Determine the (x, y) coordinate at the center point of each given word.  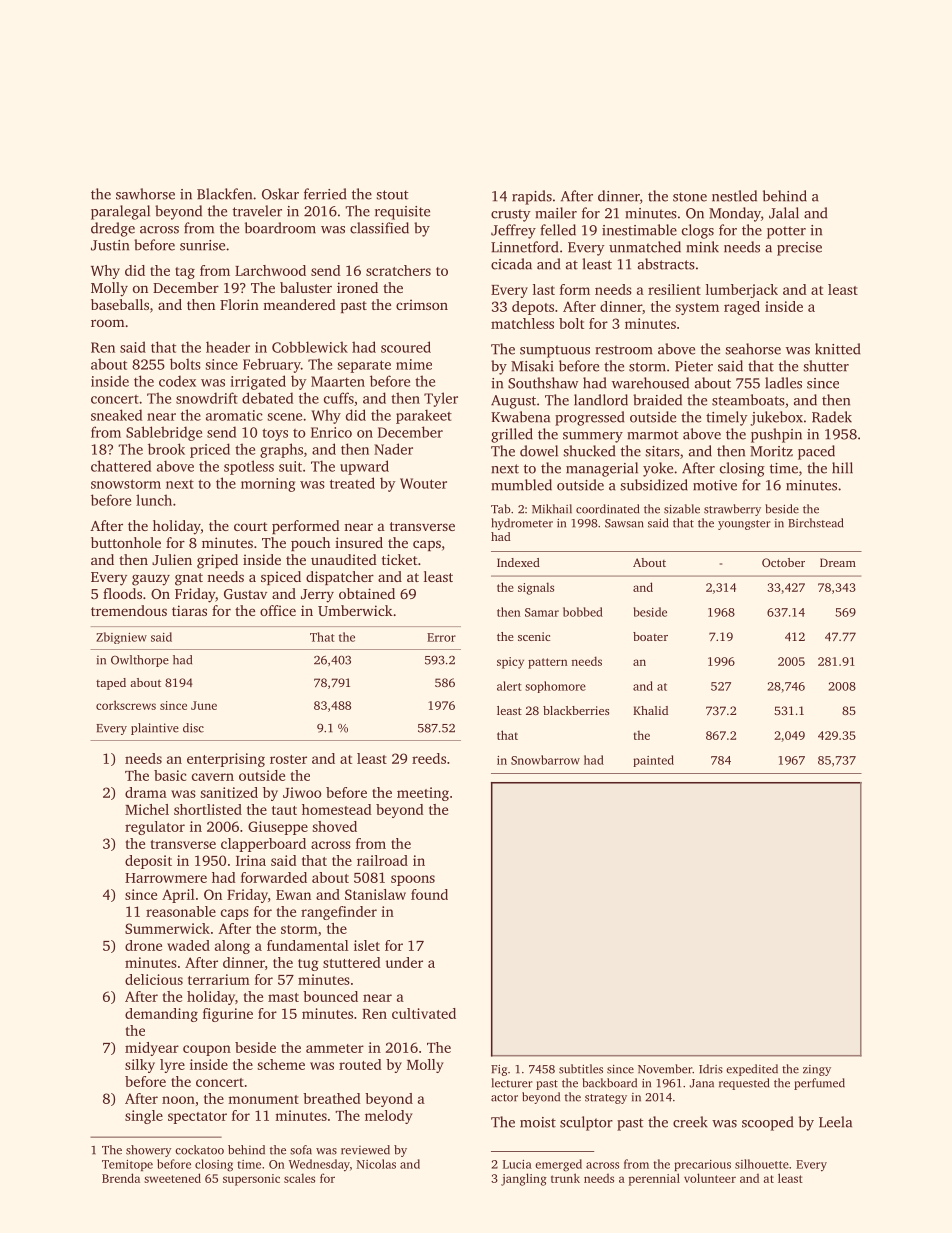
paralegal (120, 212)
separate (364, 366)
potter (786, 232)
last (544, 289)
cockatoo (199, 1150)
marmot (652, 435)
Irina (251, 860)
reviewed (365, 1150)
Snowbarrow (545, 760)
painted (653, 761)
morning (268, 485)
